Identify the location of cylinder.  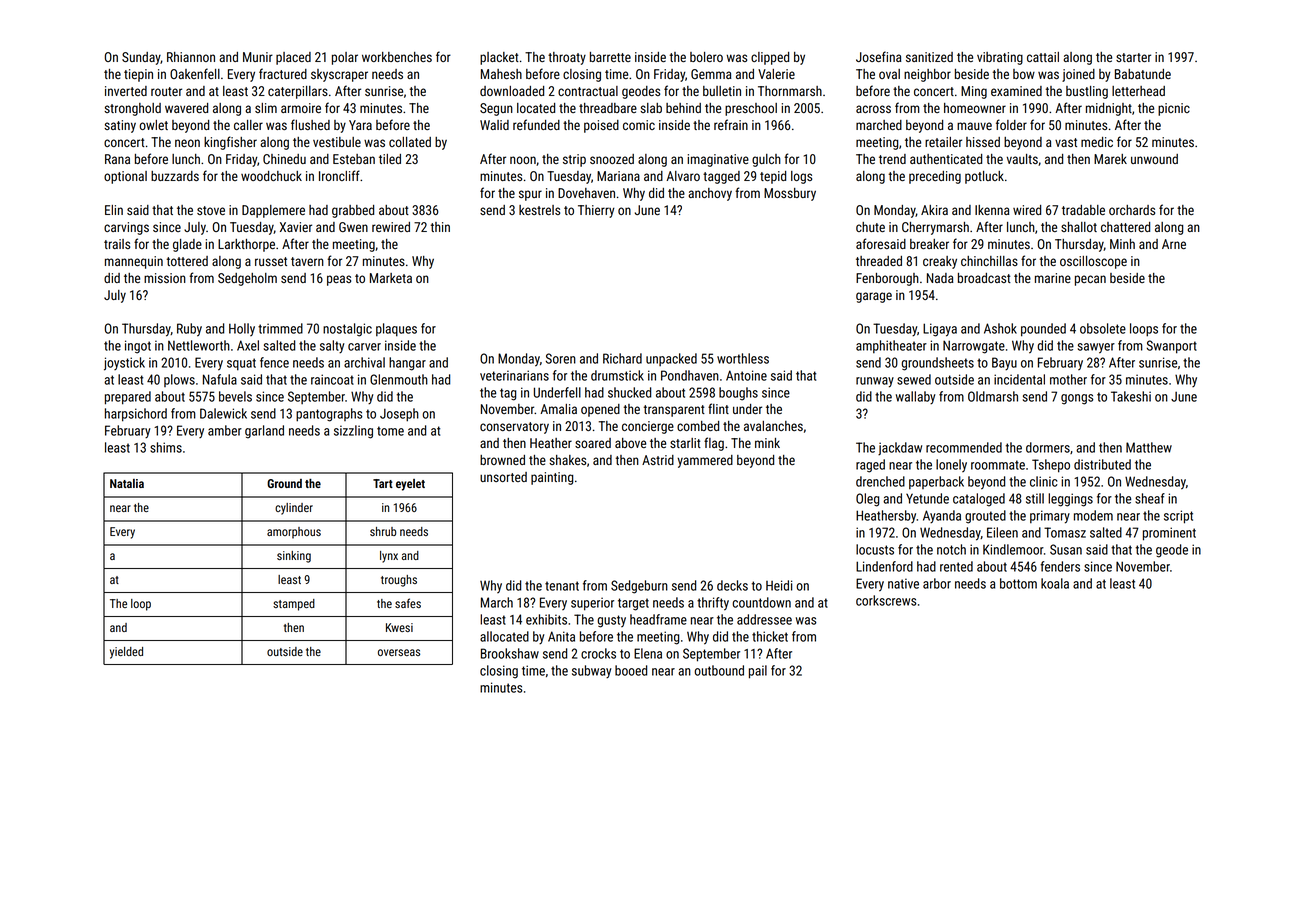
(294, 509).
